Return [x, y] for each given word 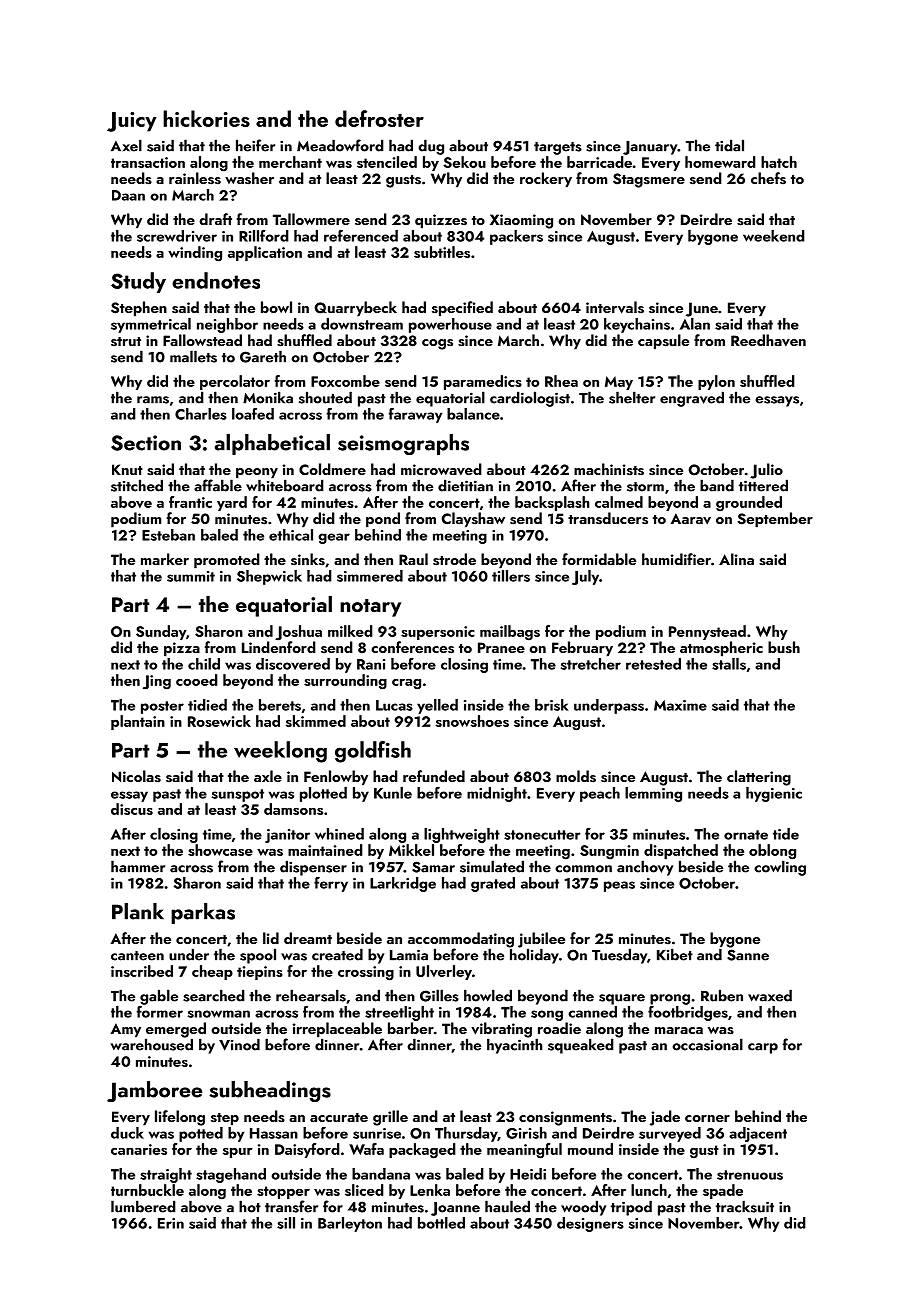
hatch [779, 162]
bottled [441, 1223]
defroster [379, 118]
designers [590, 1224]
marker [165, 559]
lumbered [143, 1206]
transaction [148, 162]
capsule [663, 342]
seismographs [403, 444]
